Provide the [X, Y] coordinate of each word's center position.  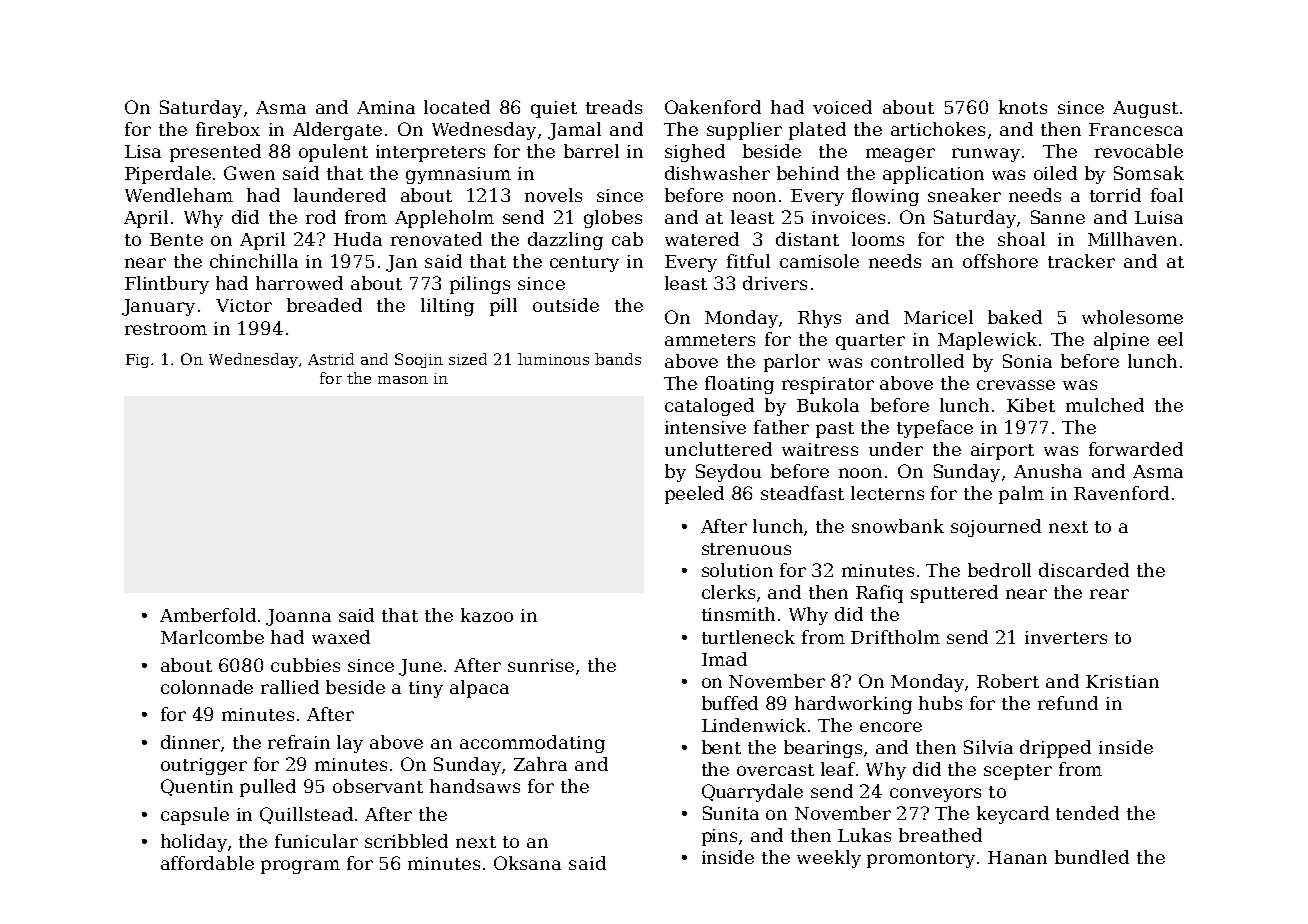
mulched [1105, 405]
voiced [842, 107]
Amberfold [208, 615]
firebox [228, 129]
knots [1023, 107]
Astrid [331, 359]
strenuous [746, 549]
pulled [268, 788]
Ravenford [1121, 493]
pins [719, 837]
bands [618, 359]
